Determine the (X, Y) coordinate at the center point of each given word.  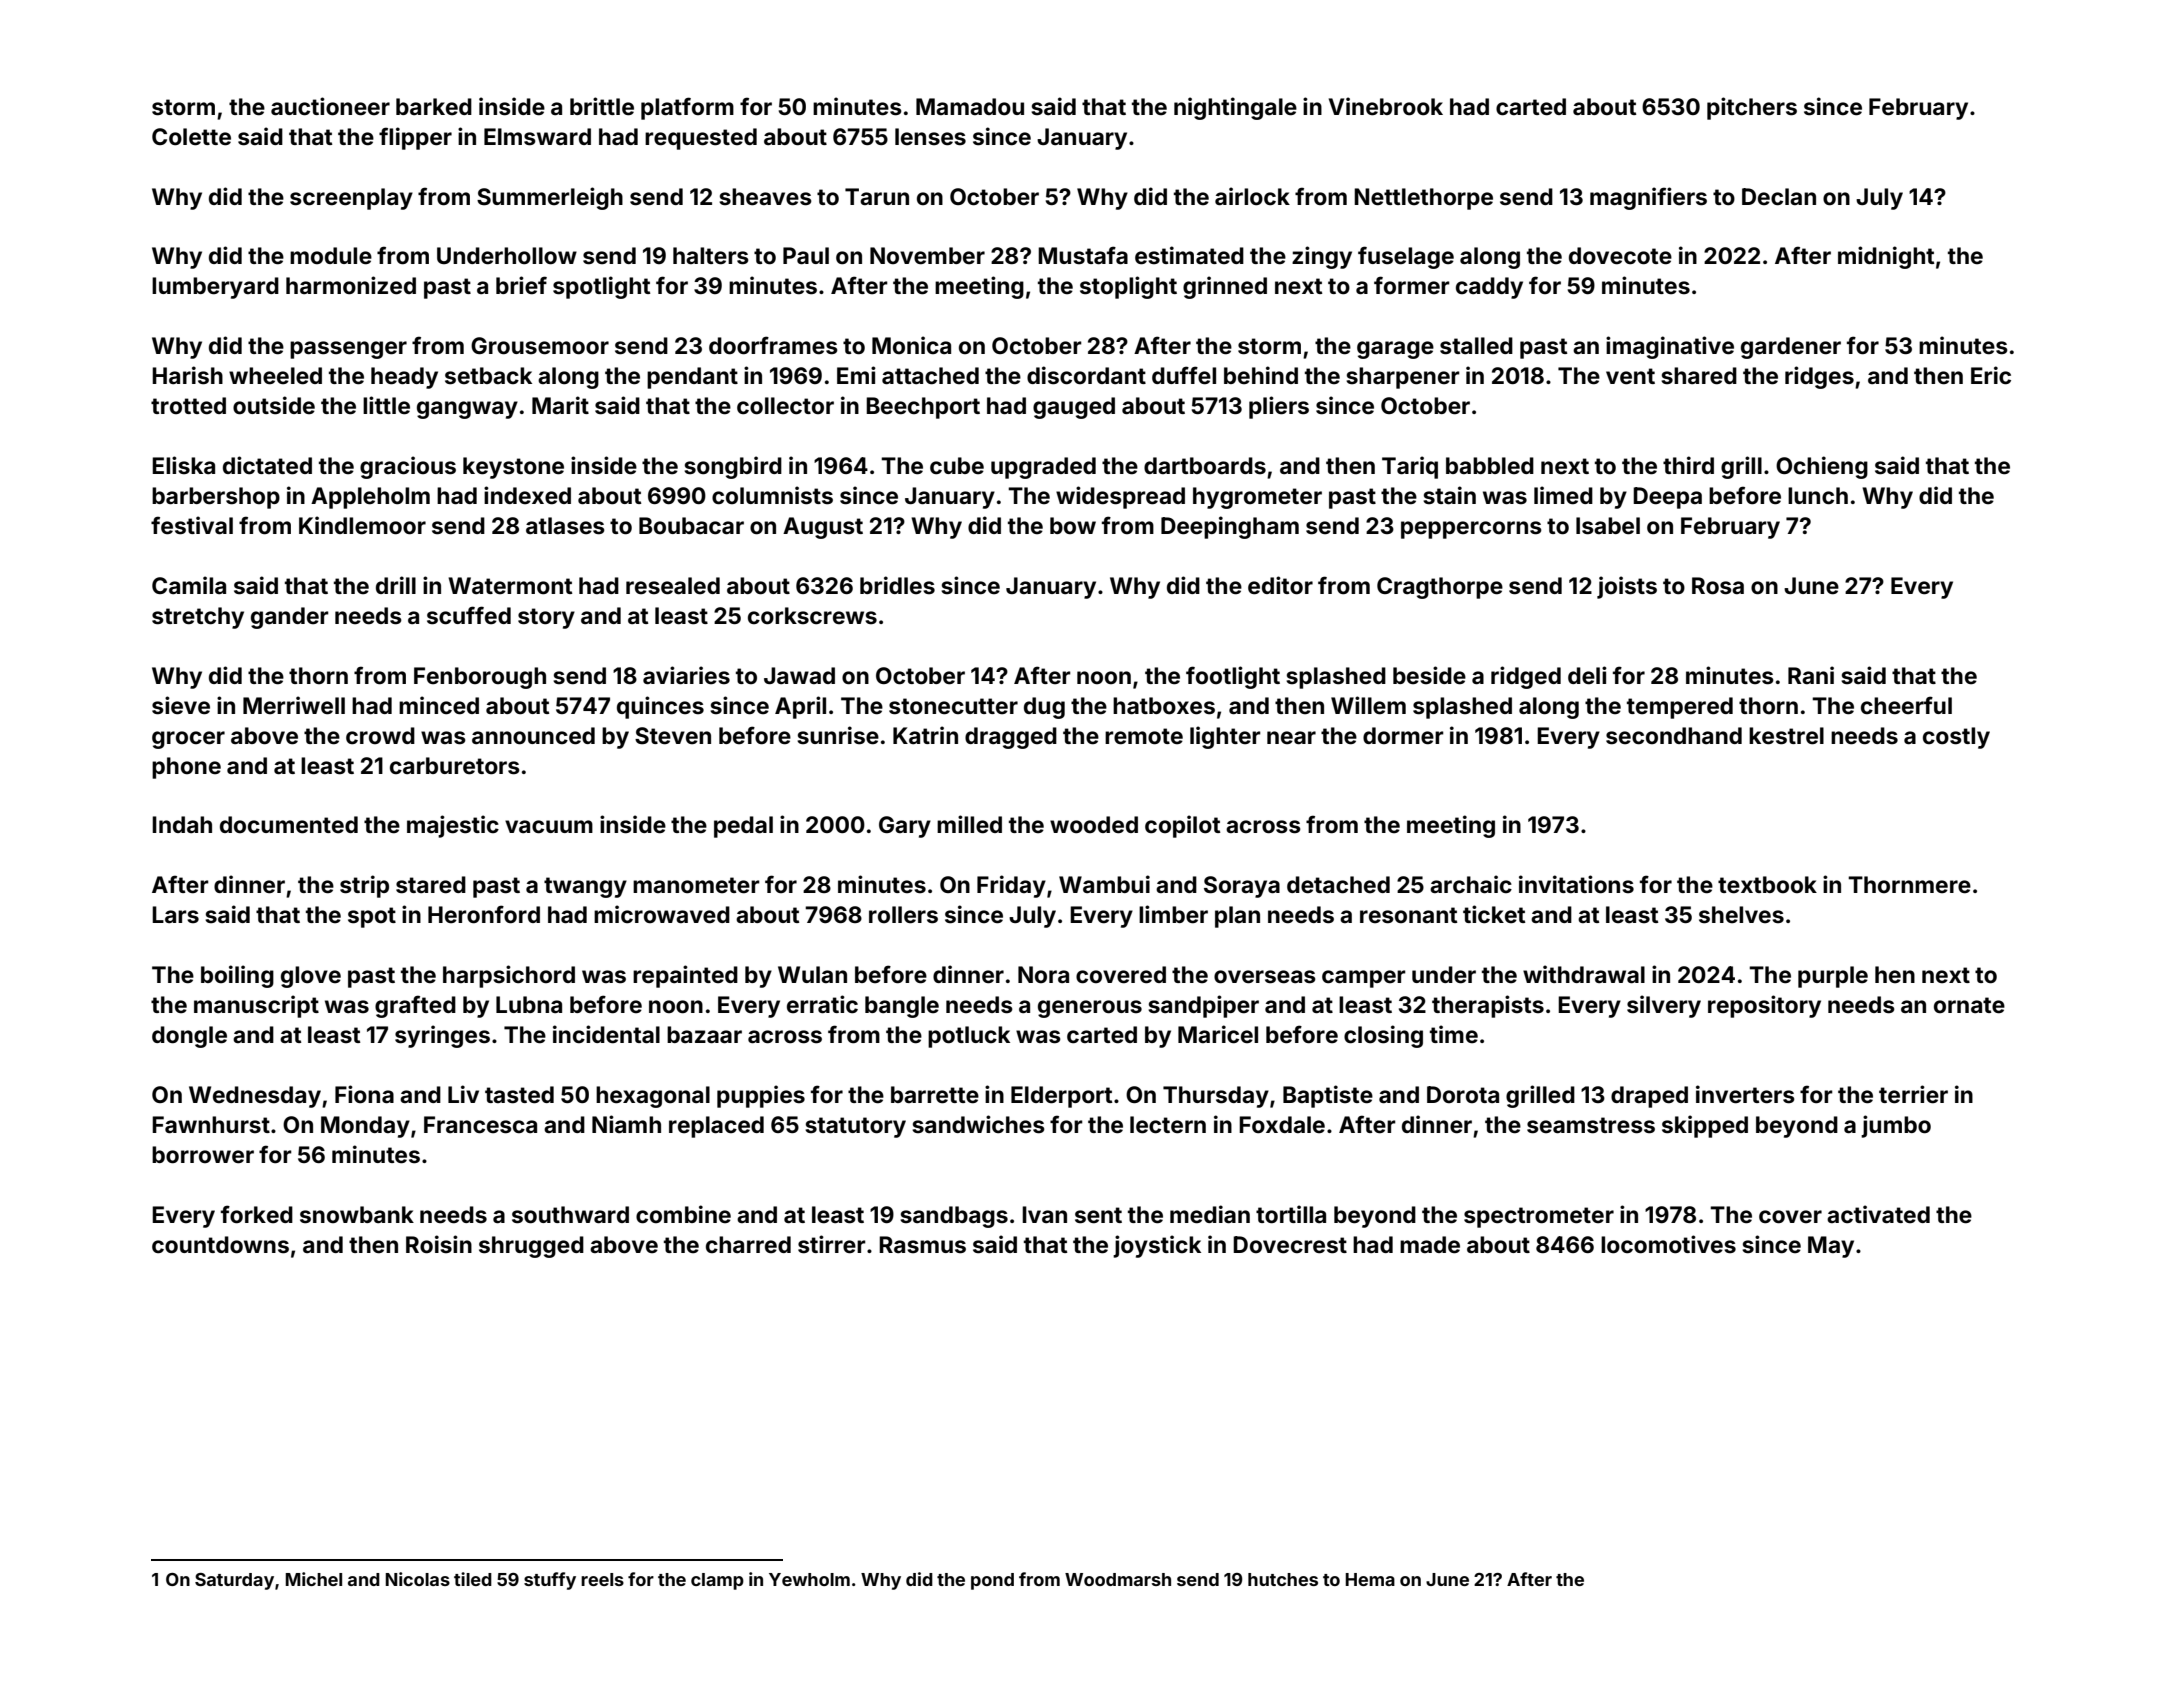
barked (434, 107)
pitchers (1752, 108)
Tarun (877, 196)
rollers (903, 915)
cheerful (1906, 705)
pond (992, 1581)
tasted (519, 1095)
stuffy (550, 1581)
